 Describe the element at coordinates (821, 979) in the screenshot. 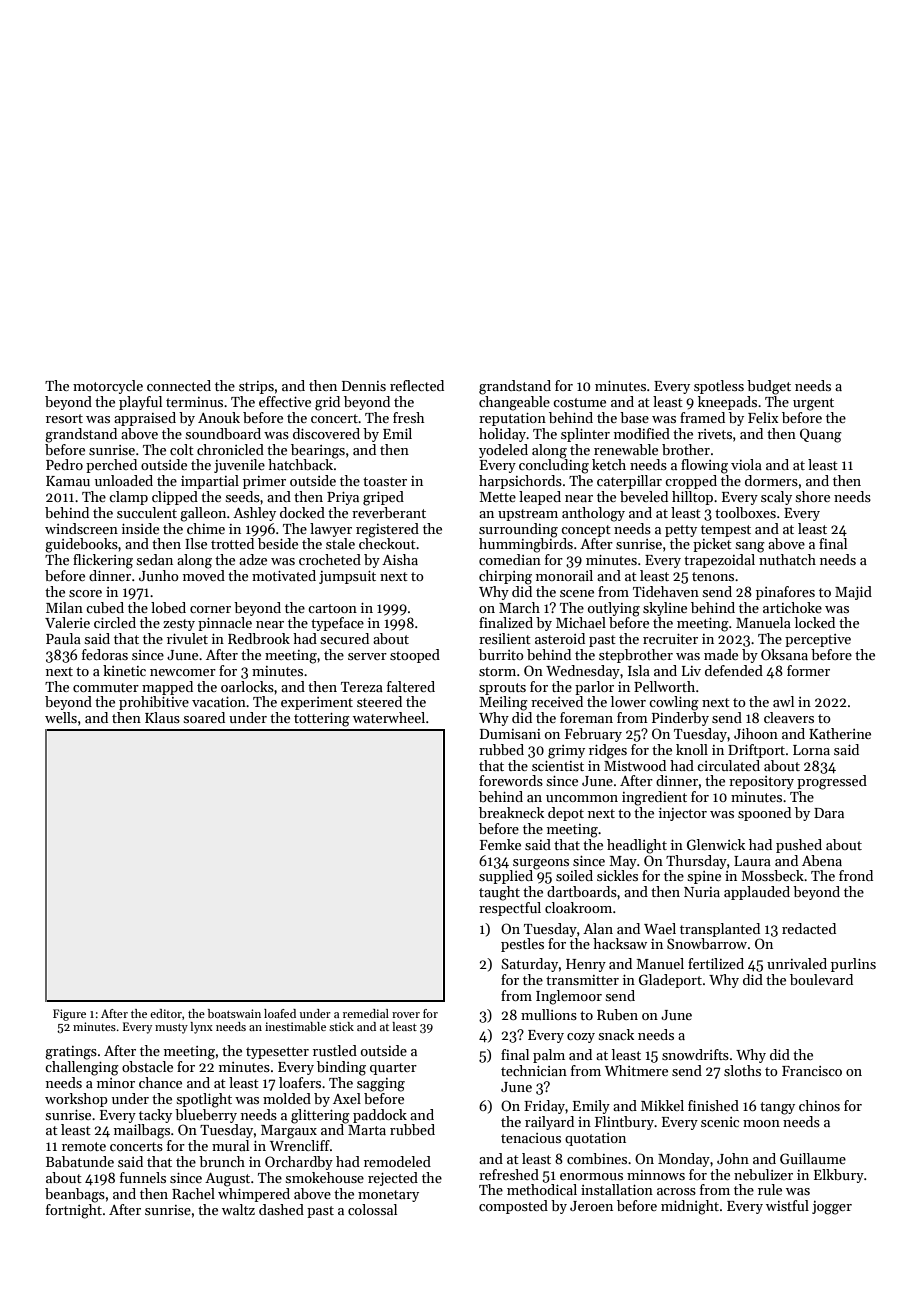

I see `boulevard` at that location.
